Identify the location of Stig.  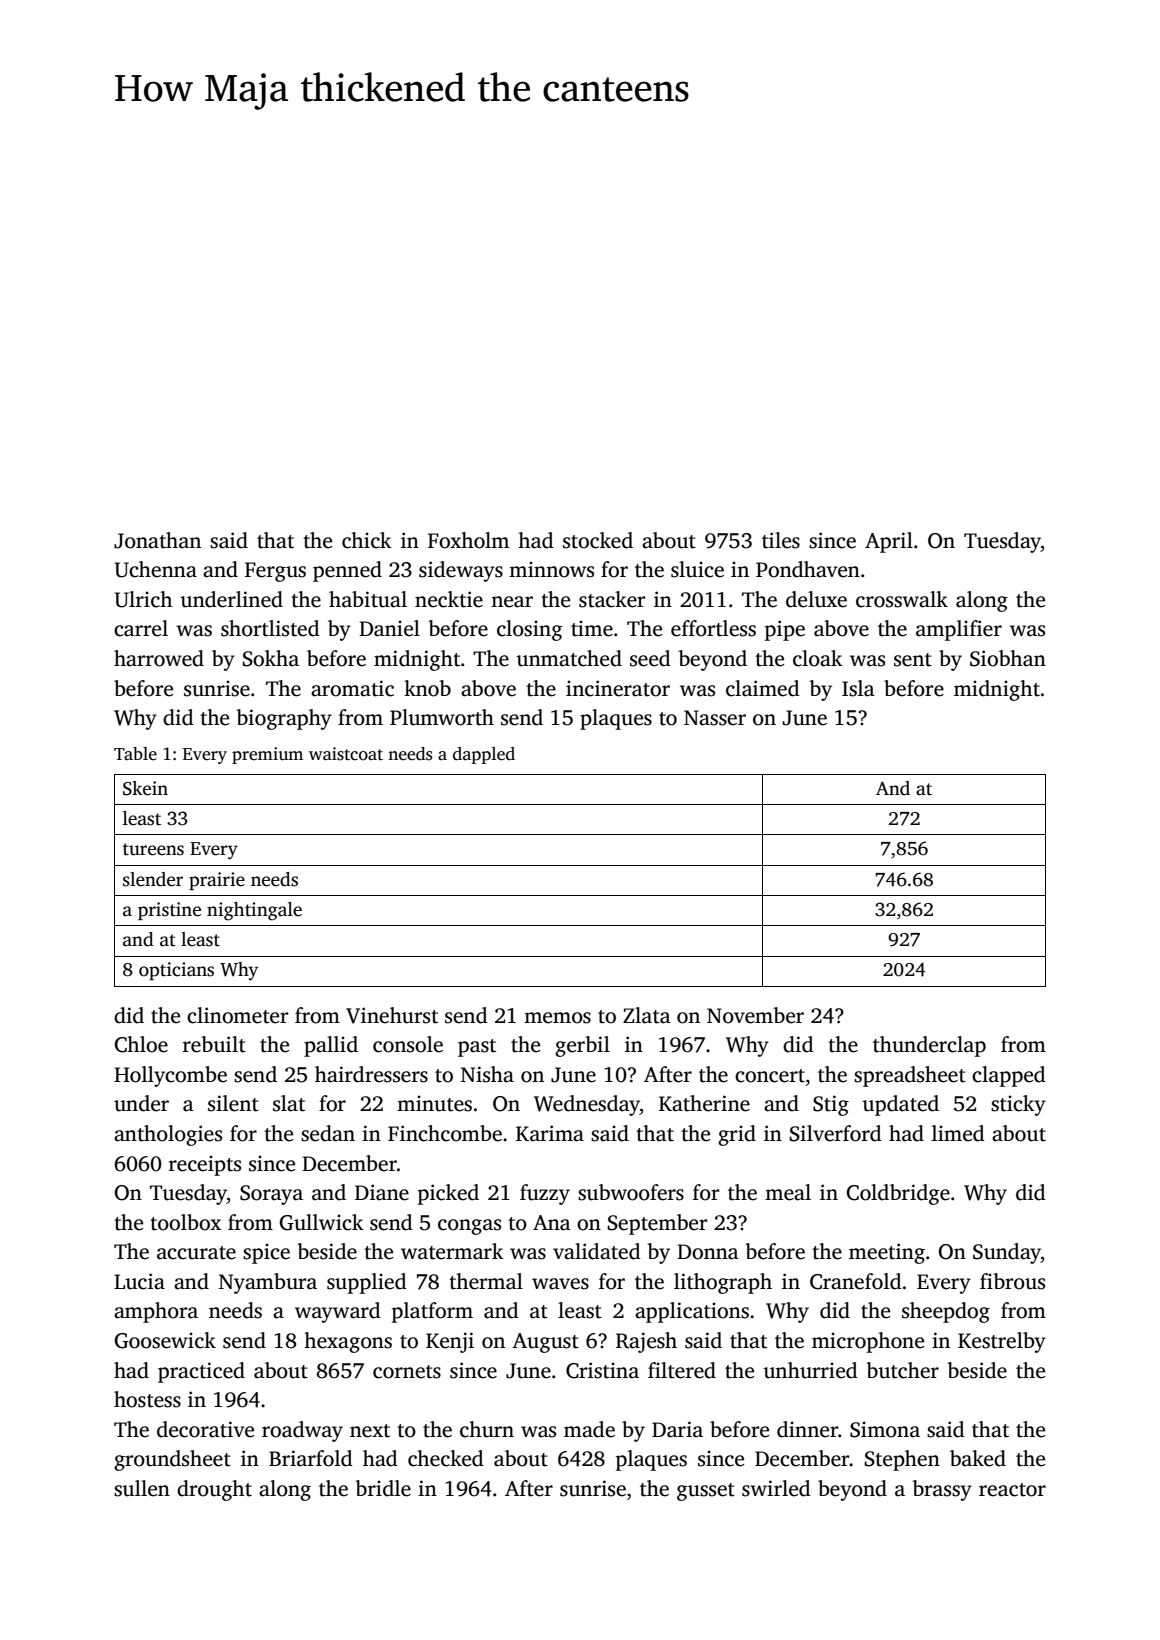
(831, 1105).
